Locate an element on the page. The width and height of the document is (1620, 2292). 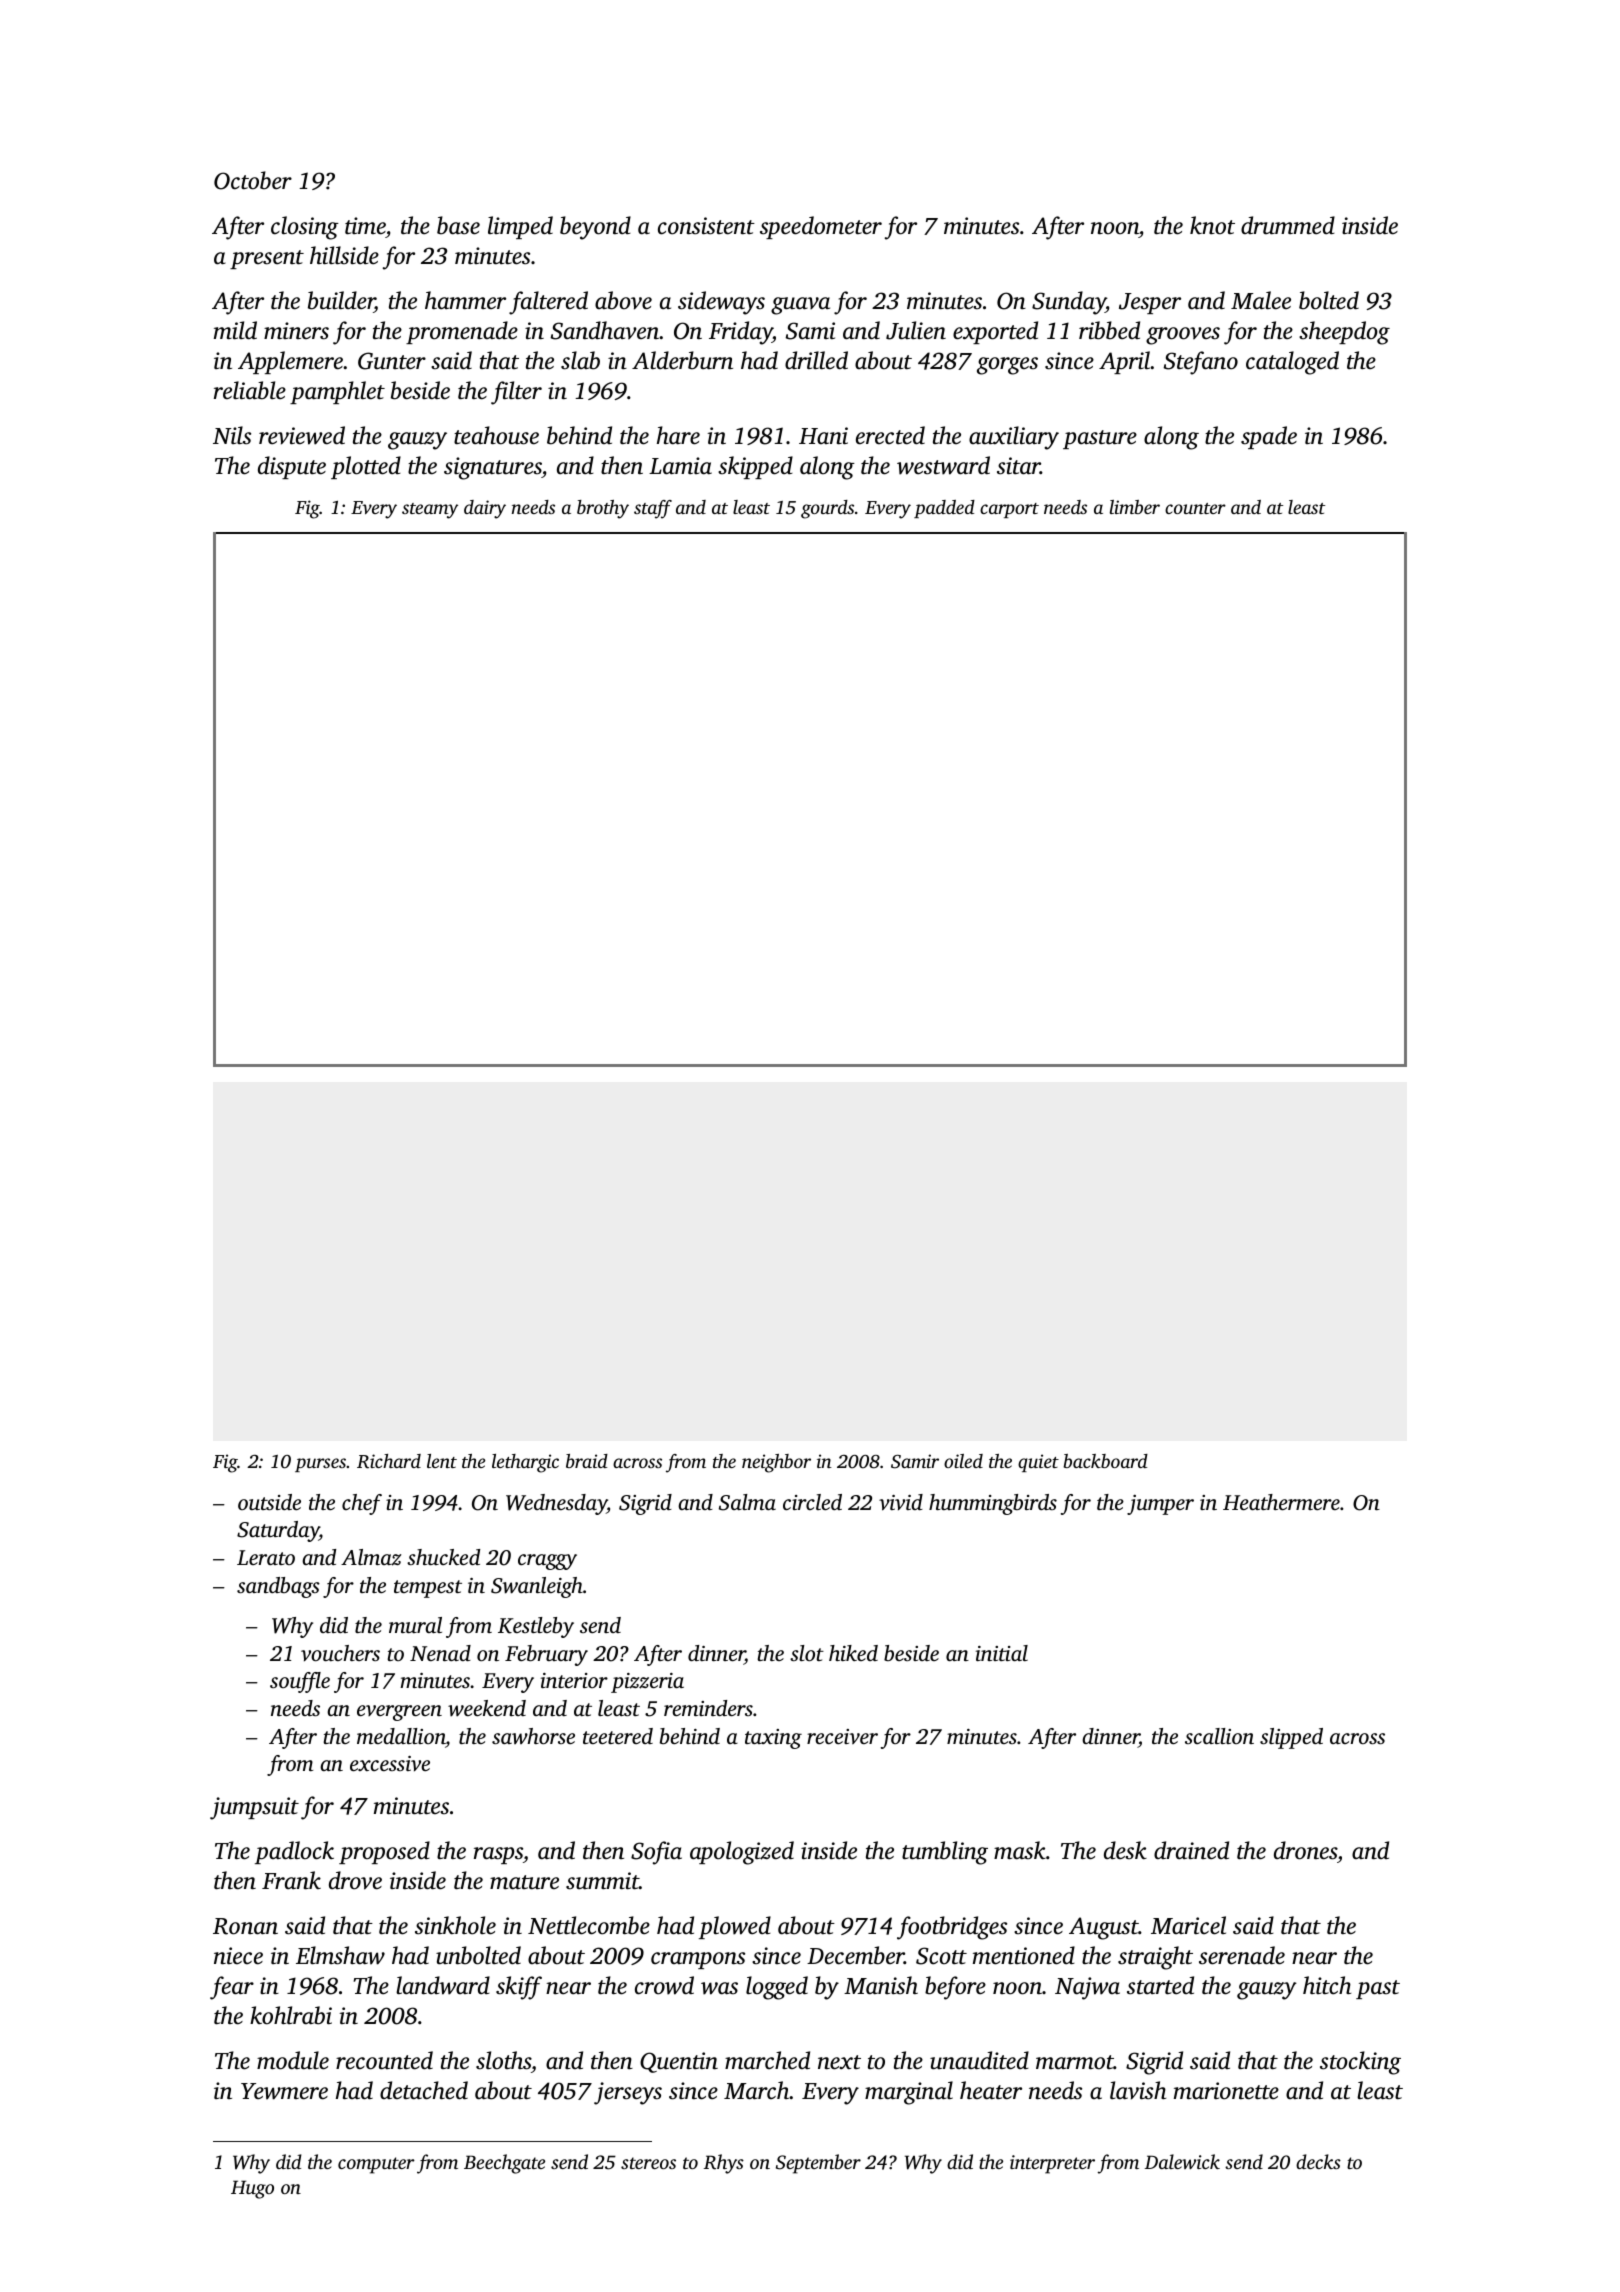
hiked is located at coordinates (853, 1653).
